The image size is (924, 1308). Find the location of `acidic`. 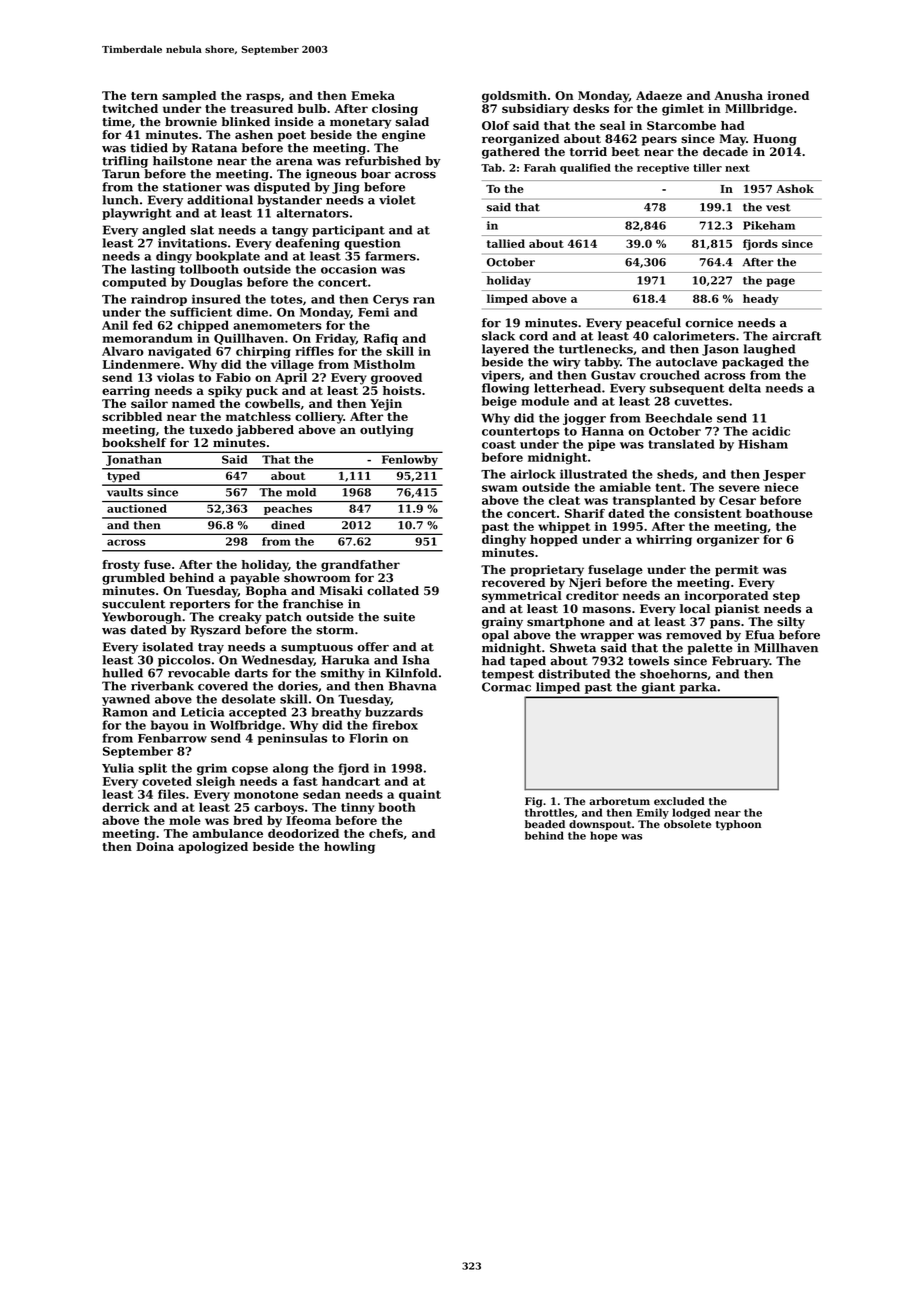

acidic is located at coordinates (771, 431).
